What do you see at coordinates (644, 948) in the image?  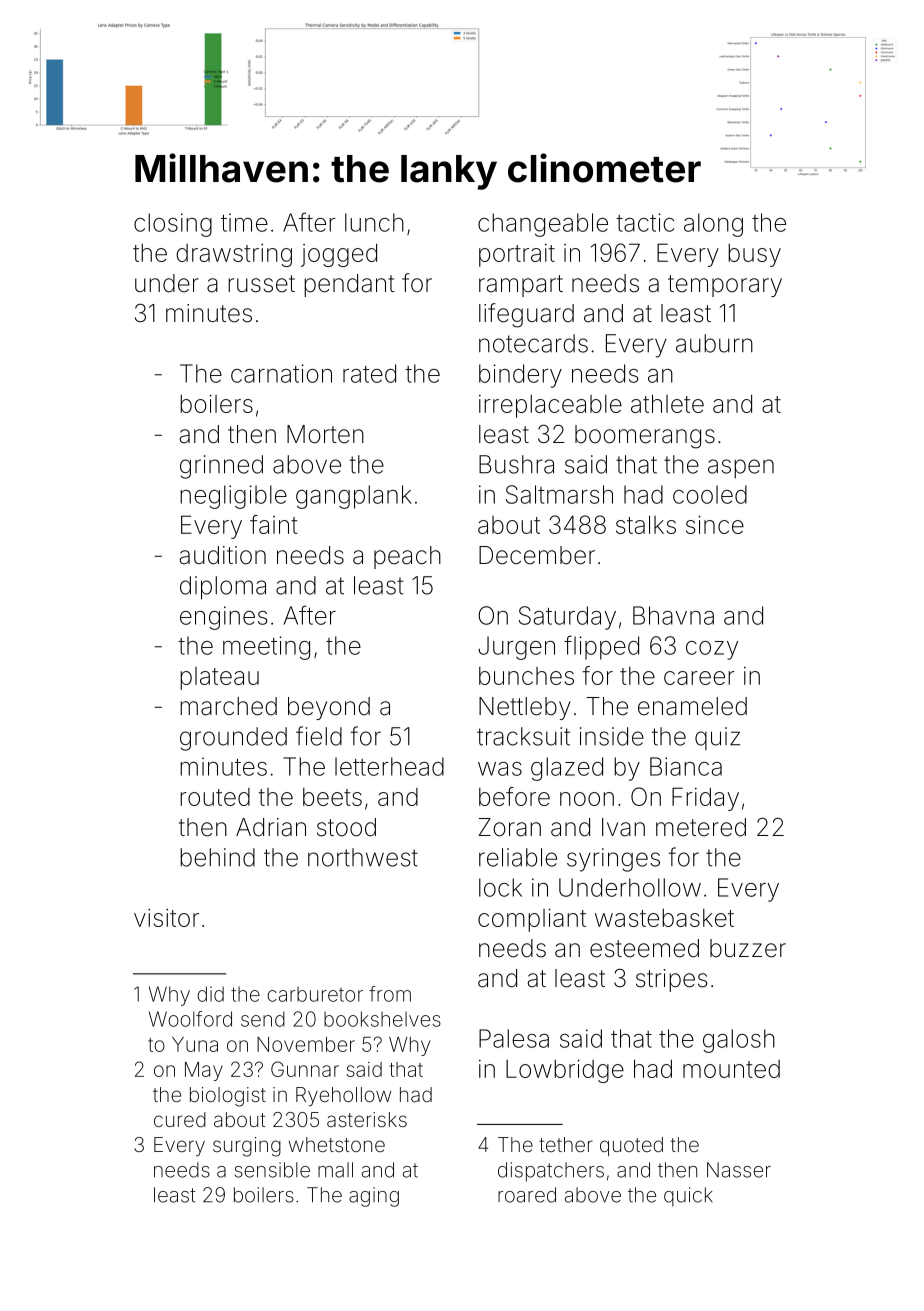 I see `esteemed` at bounding box center [644, 948].
